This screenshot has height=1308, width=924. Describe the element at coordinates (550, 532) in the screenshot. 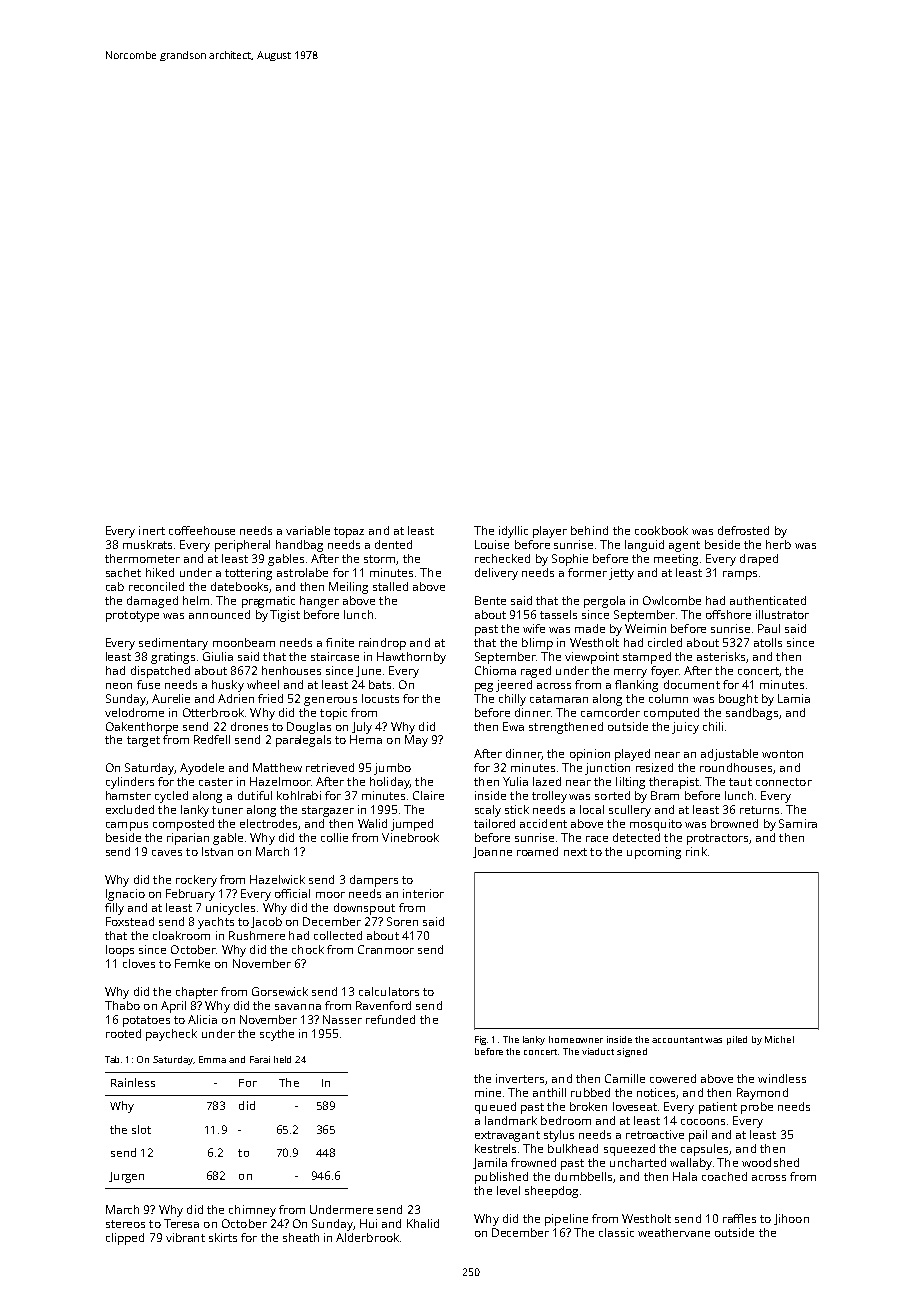

I see `player` at that location.
